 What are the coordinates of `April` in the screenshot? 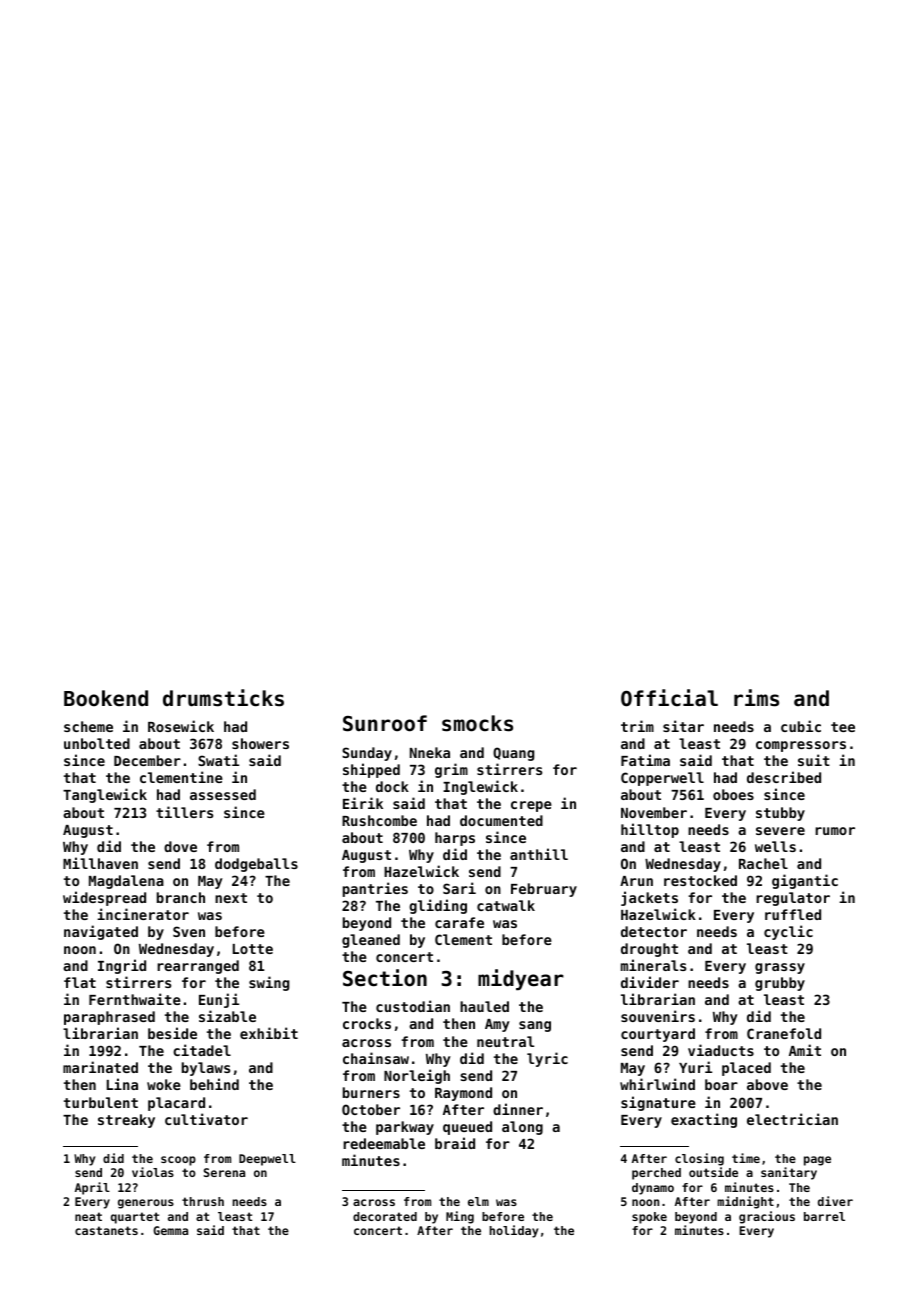 It's located at (92, 1188).
